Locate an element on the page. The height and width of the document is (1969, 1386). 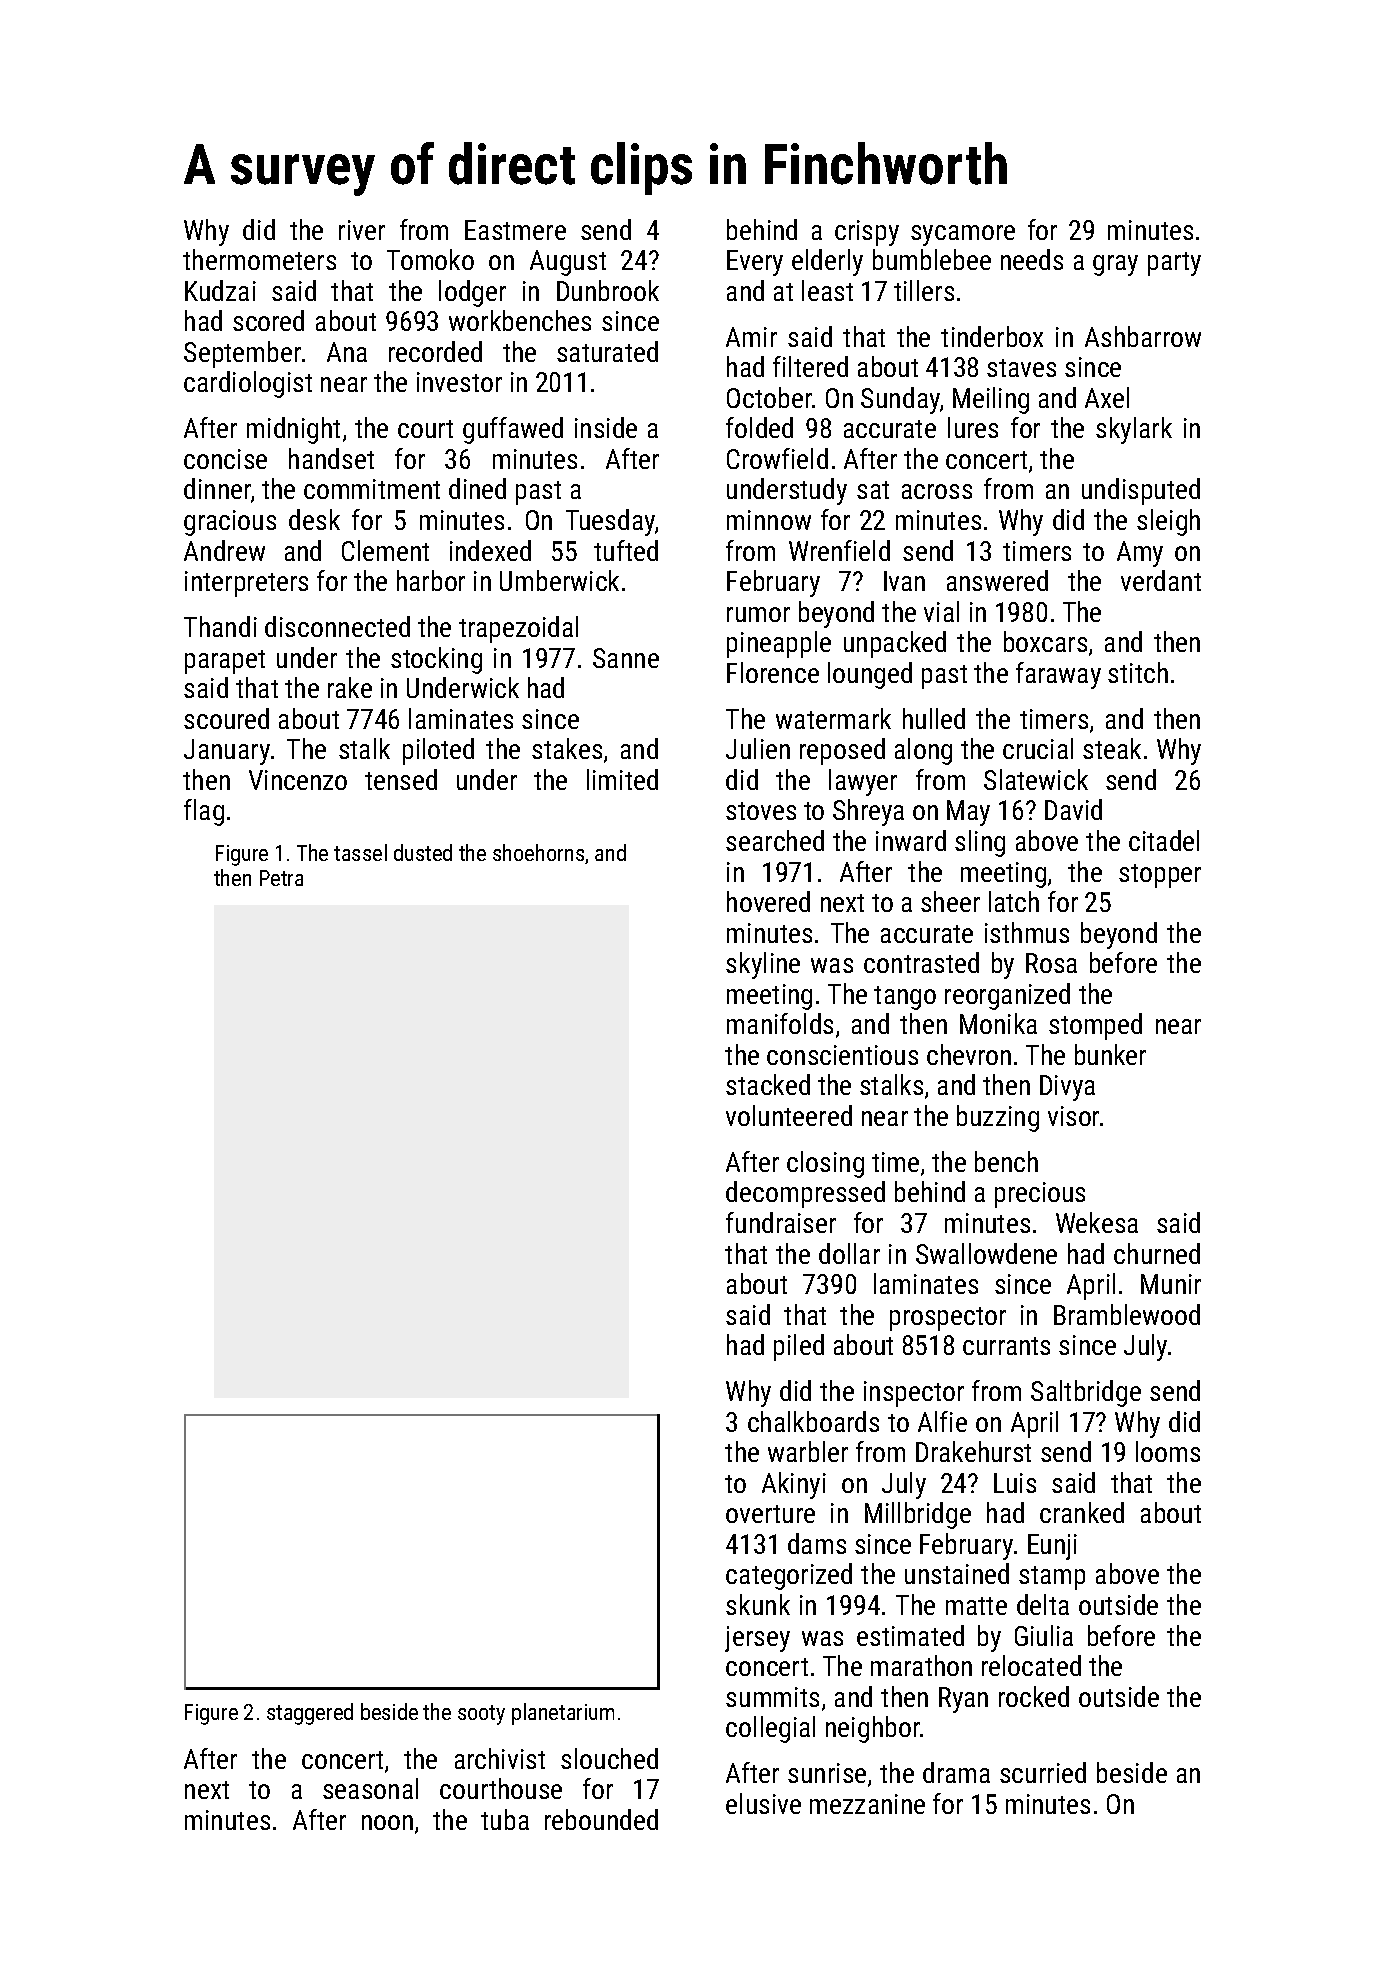
Alfie is located at coordinates (942, 1421).
